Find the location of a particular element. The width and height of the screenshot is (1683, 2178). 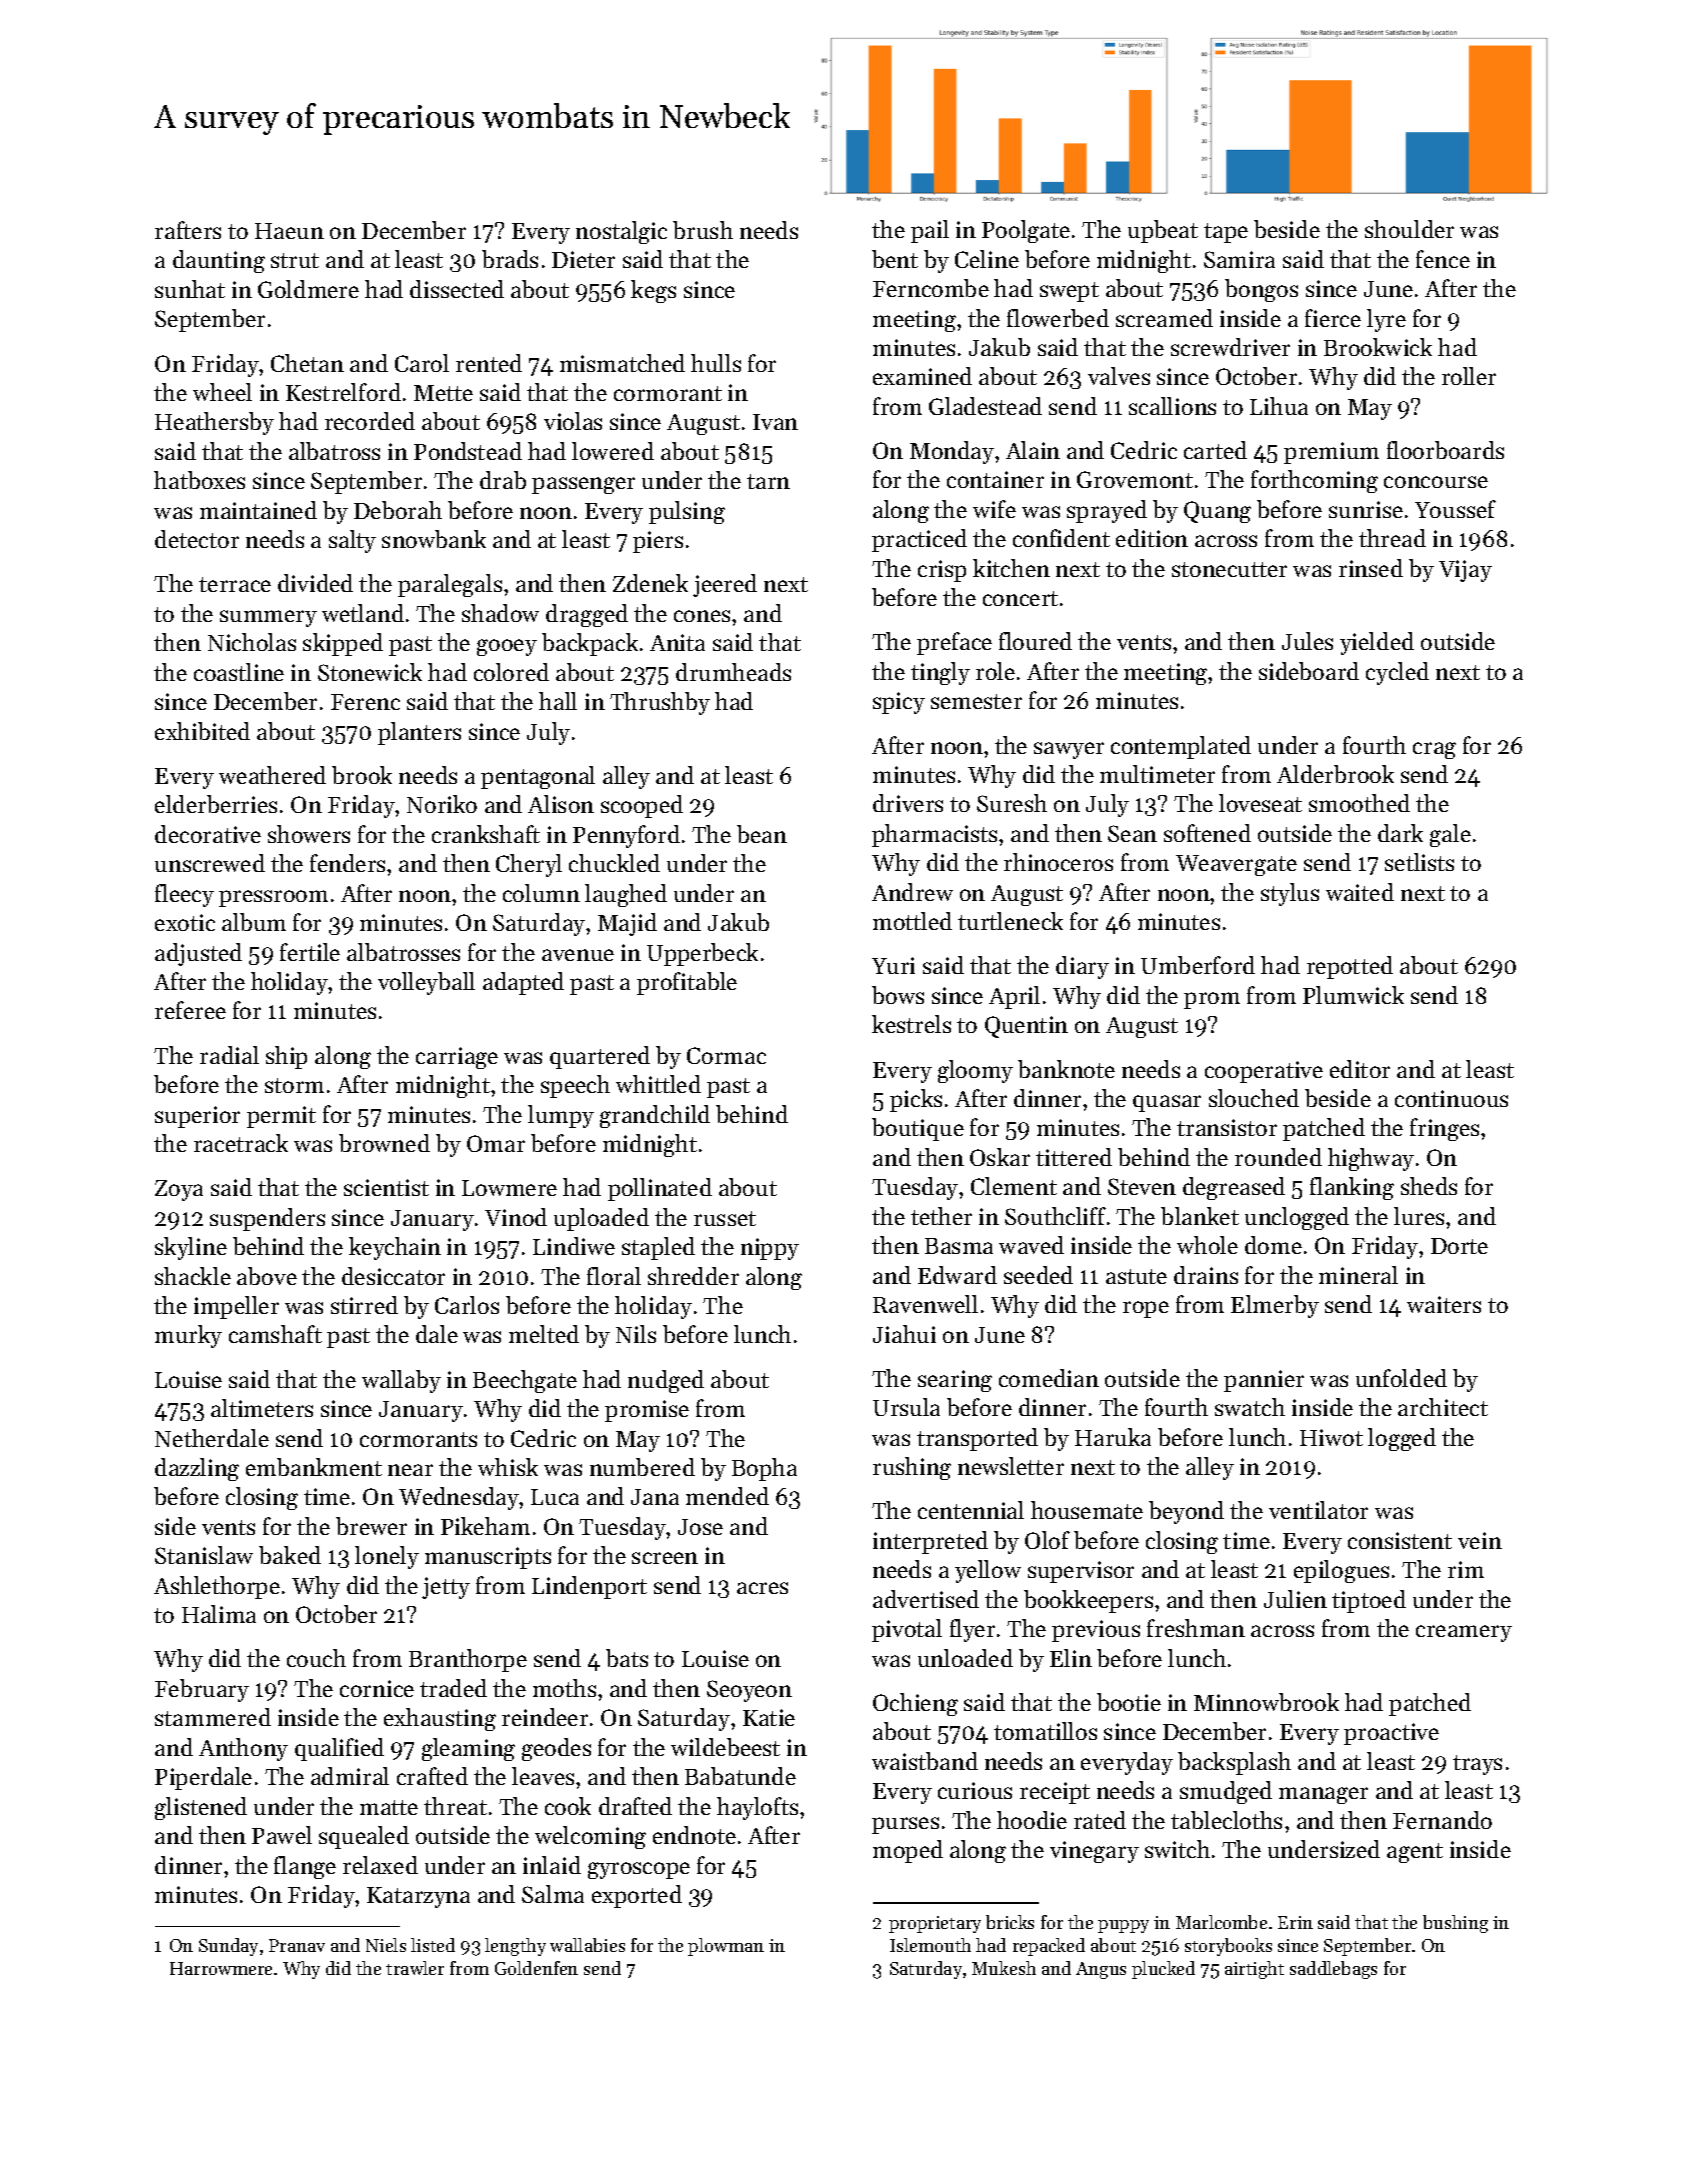

fringes is located at coordinates (1444, 1129).
